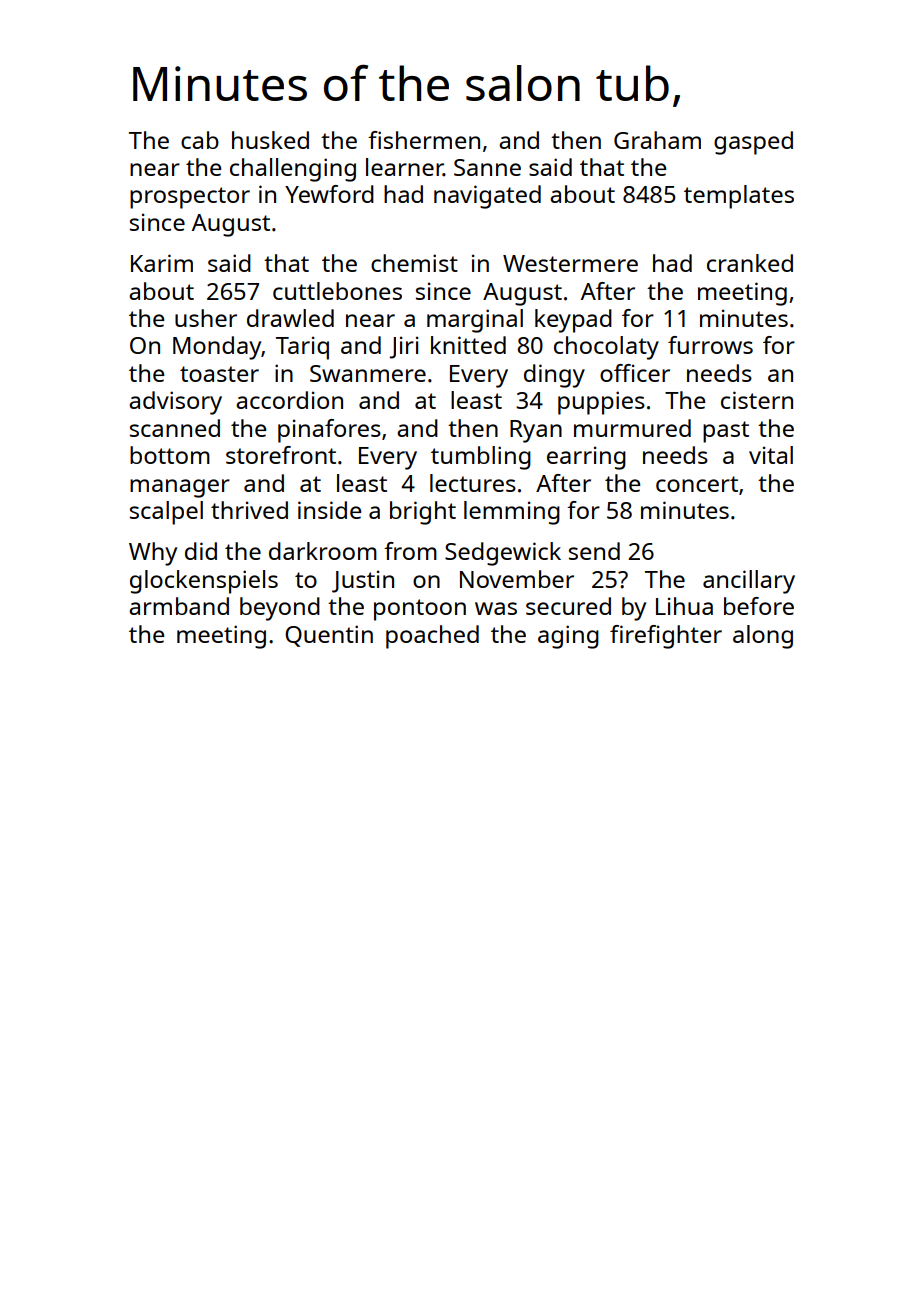  Describe the element at coordinates (329, 194) in the document. I see `Yewford` at that location.
